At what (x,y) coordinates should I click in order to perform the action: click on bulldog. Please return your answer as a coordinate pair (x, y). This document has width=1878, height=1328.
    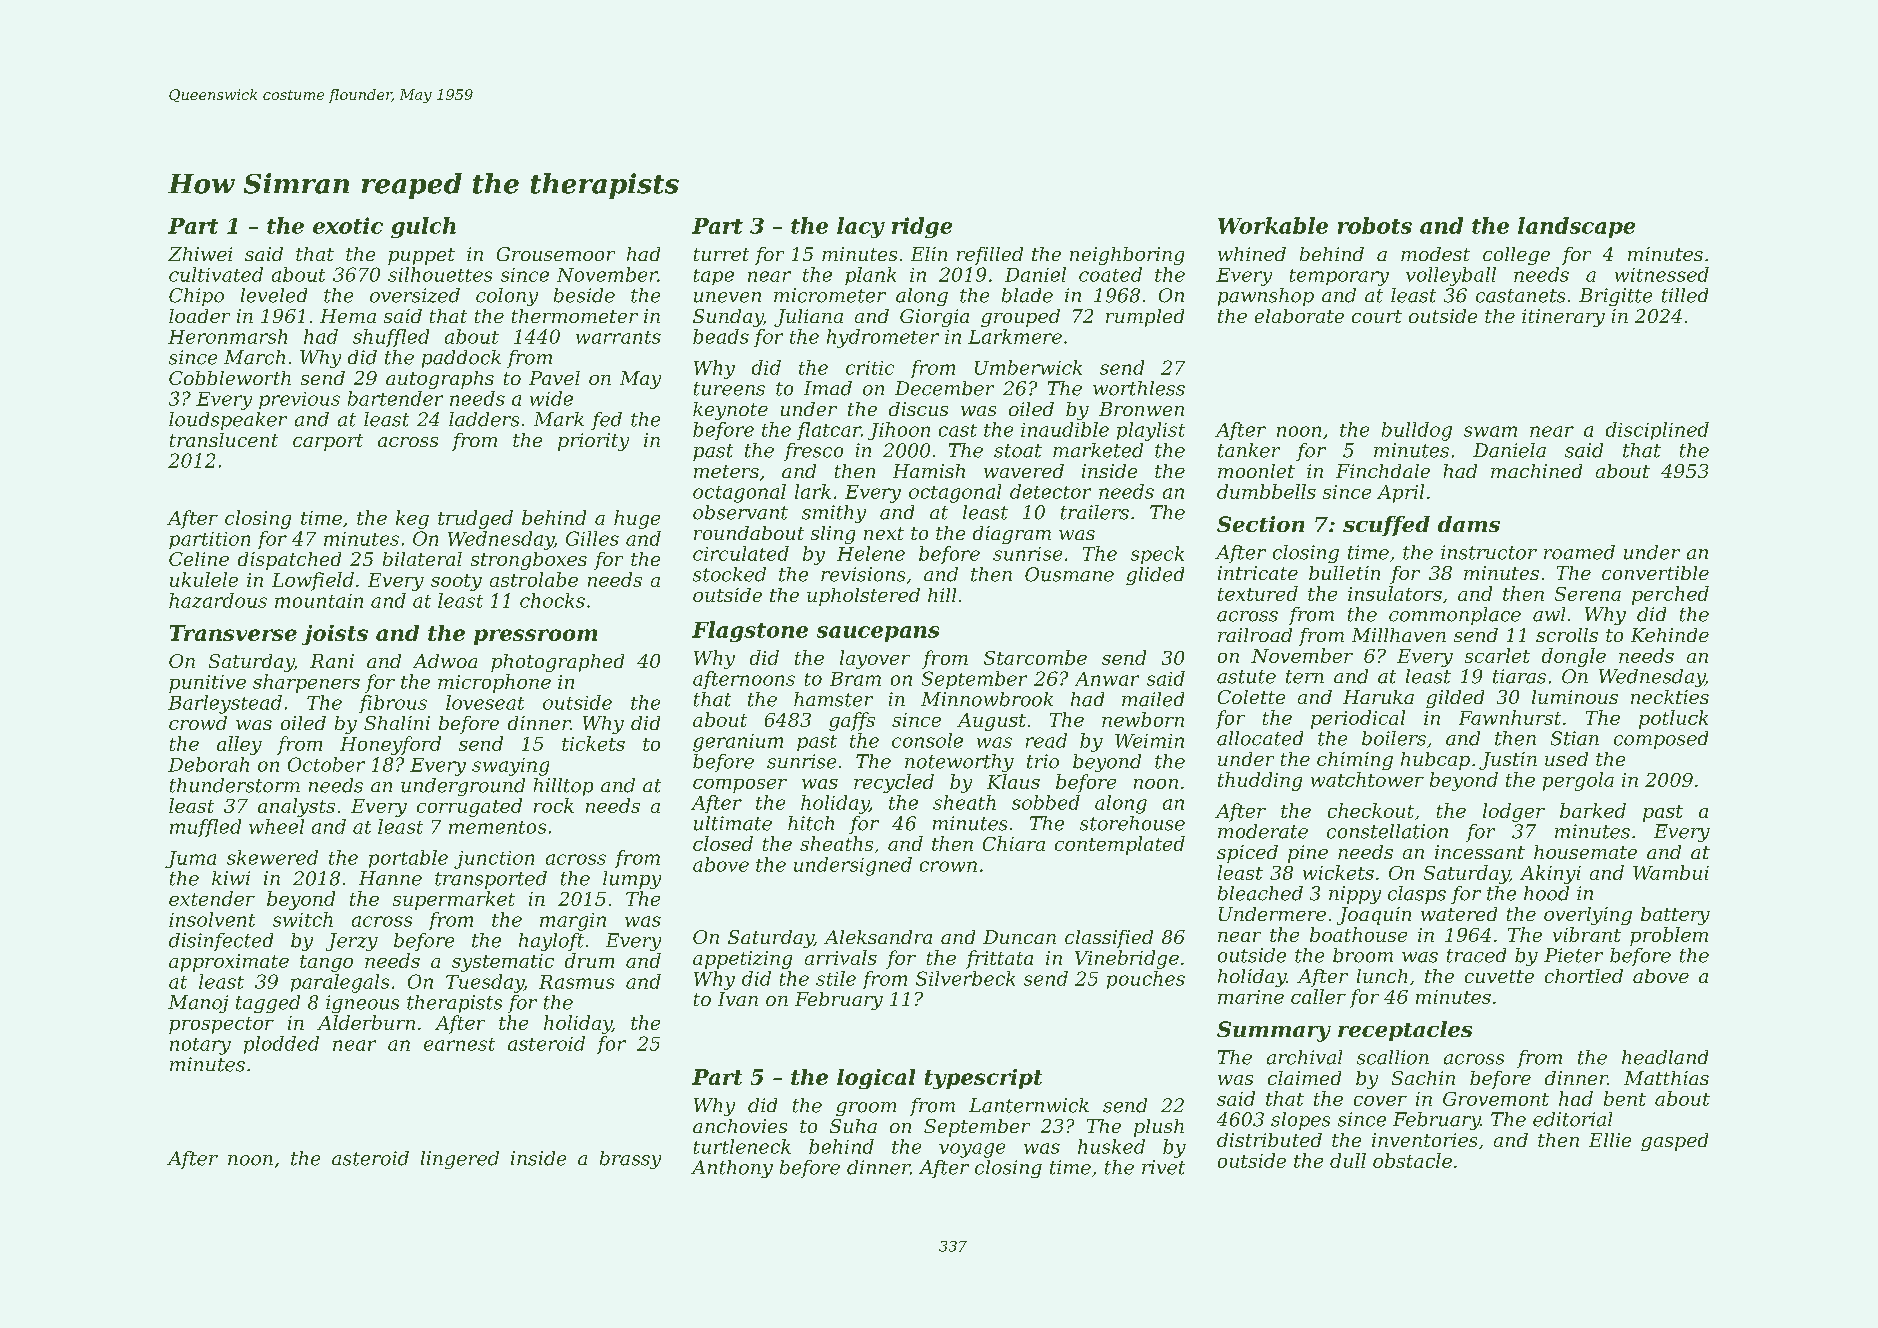
    Looking at the image, I should click on (1417, 431).
